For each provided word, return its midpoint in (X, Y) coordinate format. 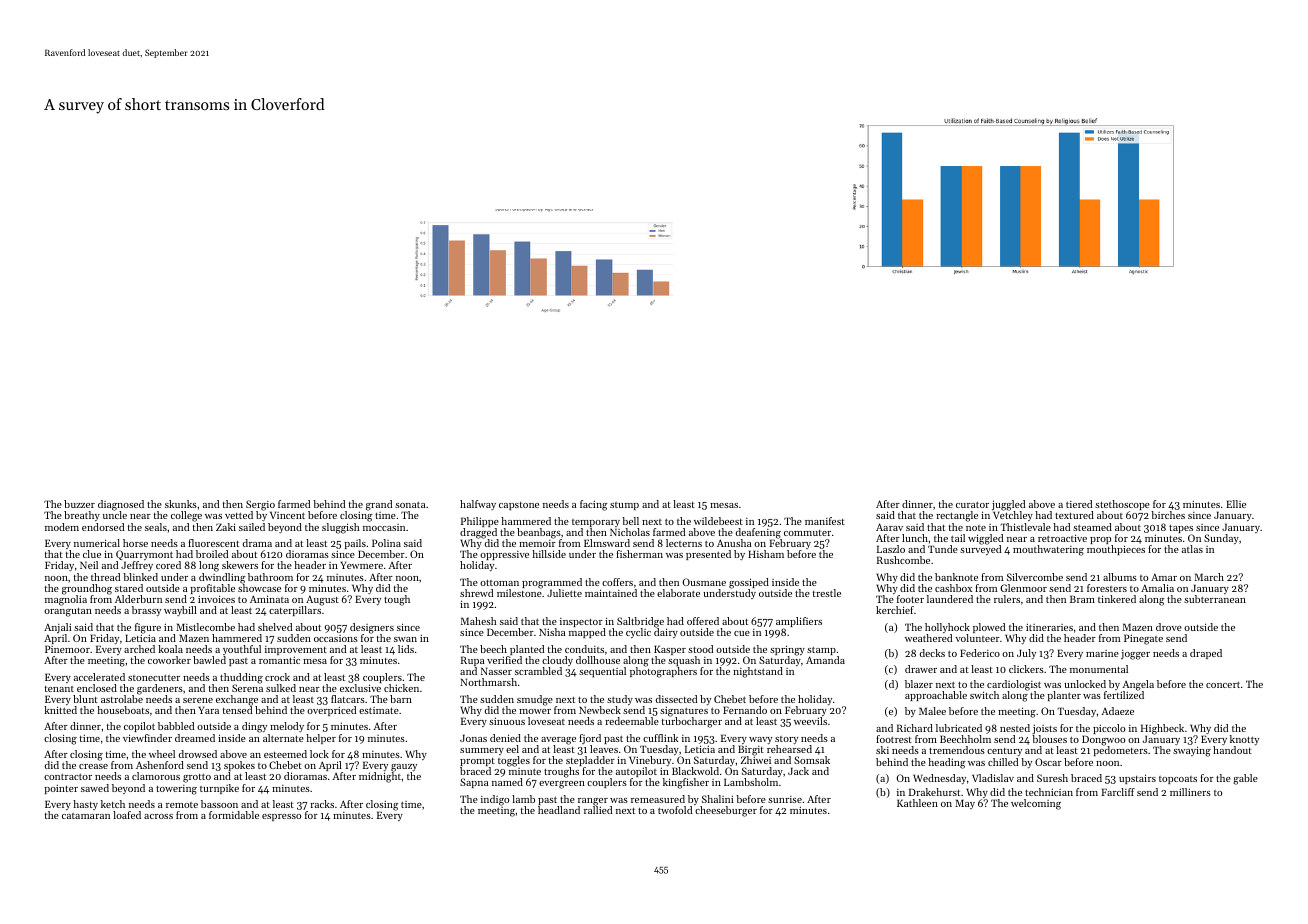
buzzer (79, 504)
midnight (380, 778)
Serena (247, 688)
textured (1074, 515)
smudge (535, 700)
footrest (894, 739)
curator (972, 505)
